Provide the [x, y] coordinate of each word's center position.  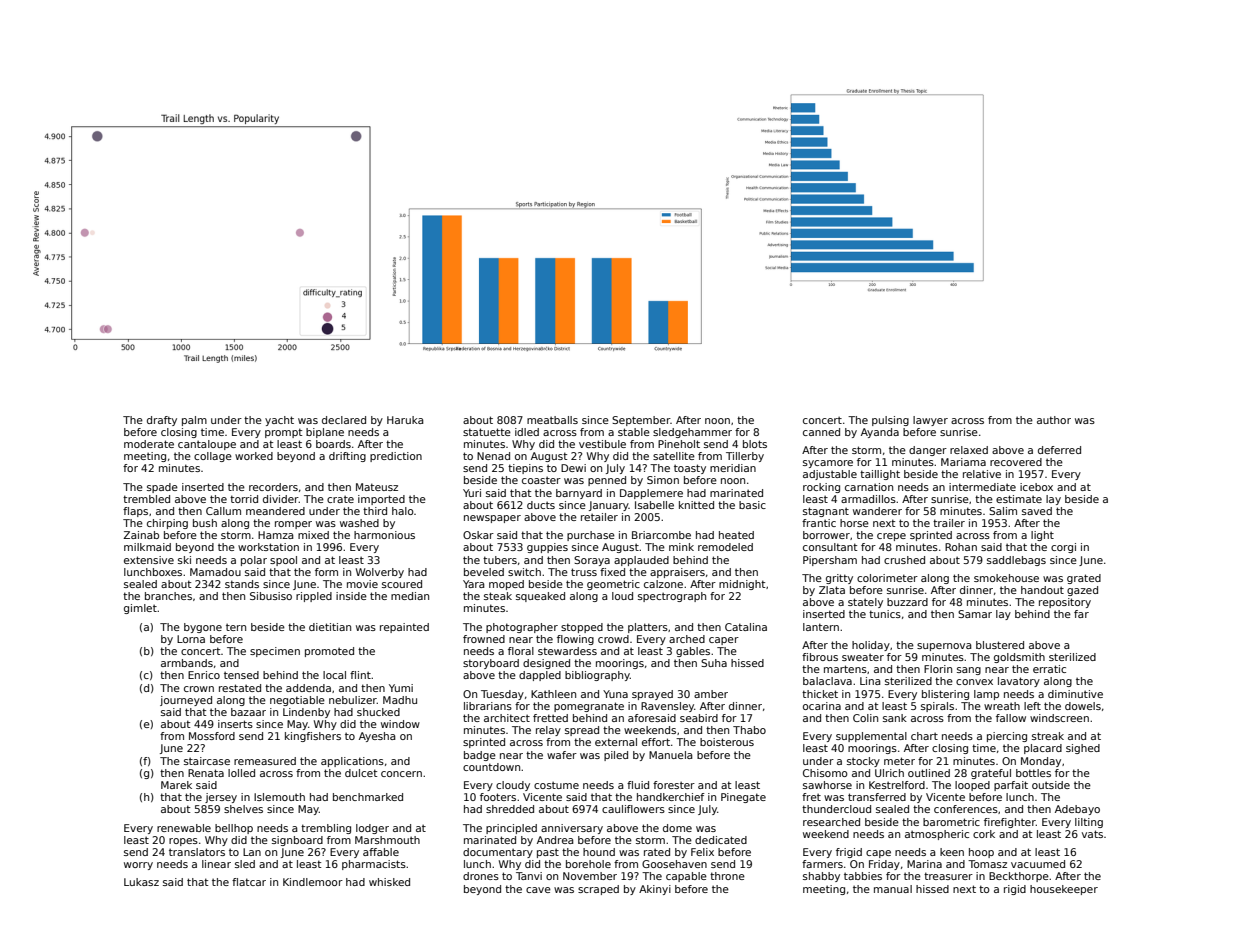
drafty [162, 421]
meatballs [552, 420]
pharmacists [374, 865]
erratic [1049, 669]
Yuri [472, 493]
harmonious [384, 535]
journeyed [186, 701]
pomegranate [589, 707]
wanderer [877, 511]
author [1054, 420]
